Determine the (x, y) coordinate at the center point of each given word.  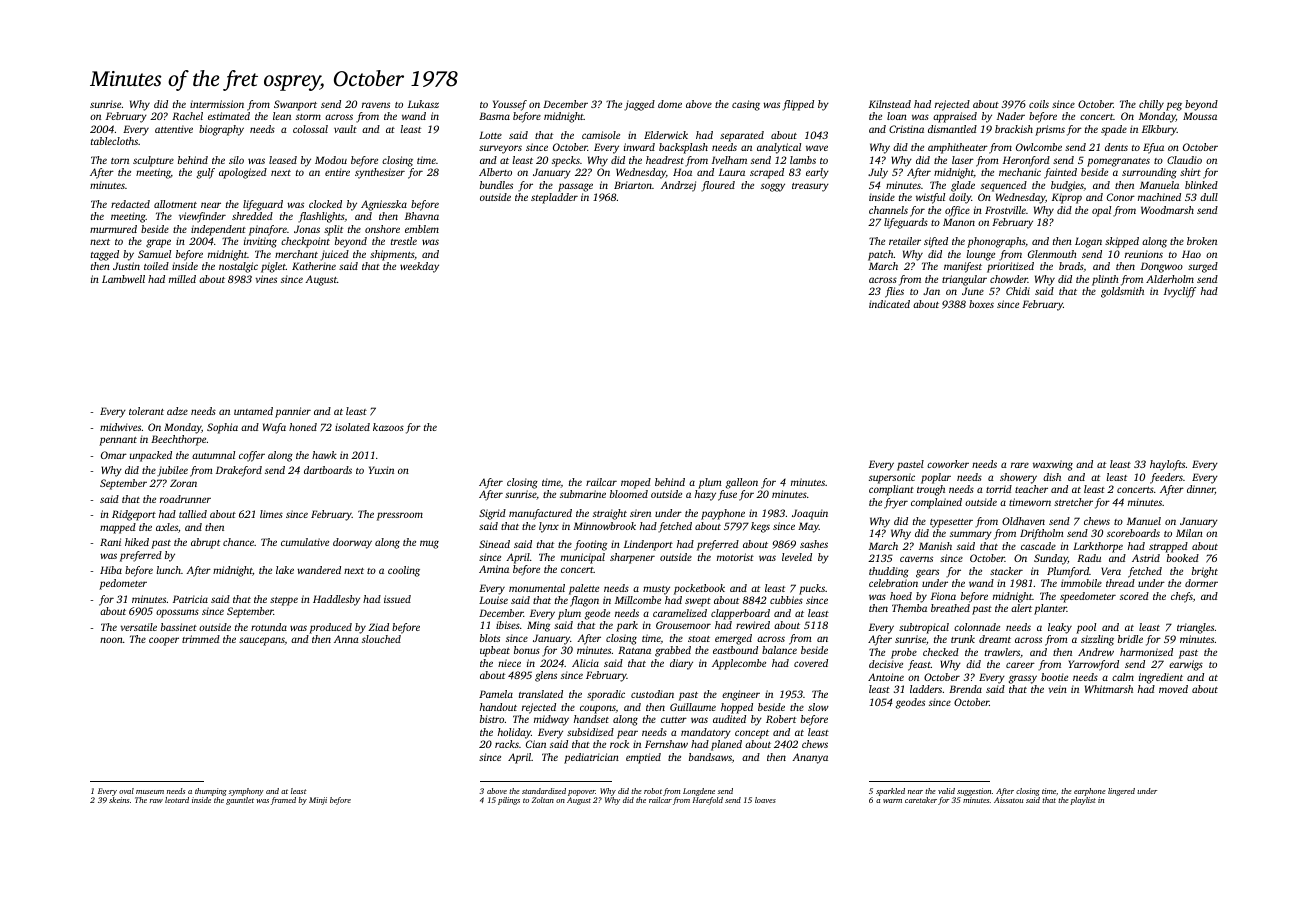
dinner (1201, 490)
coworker (948, 464)
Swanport (295, 105)
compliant (891, 490)
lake (285, 570)
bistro (492, 719)
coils (1039, 104)
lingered (1121, 792)
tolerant (146, 411)
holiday (514, 733)
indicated (889, 304)
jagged (639, 105)
